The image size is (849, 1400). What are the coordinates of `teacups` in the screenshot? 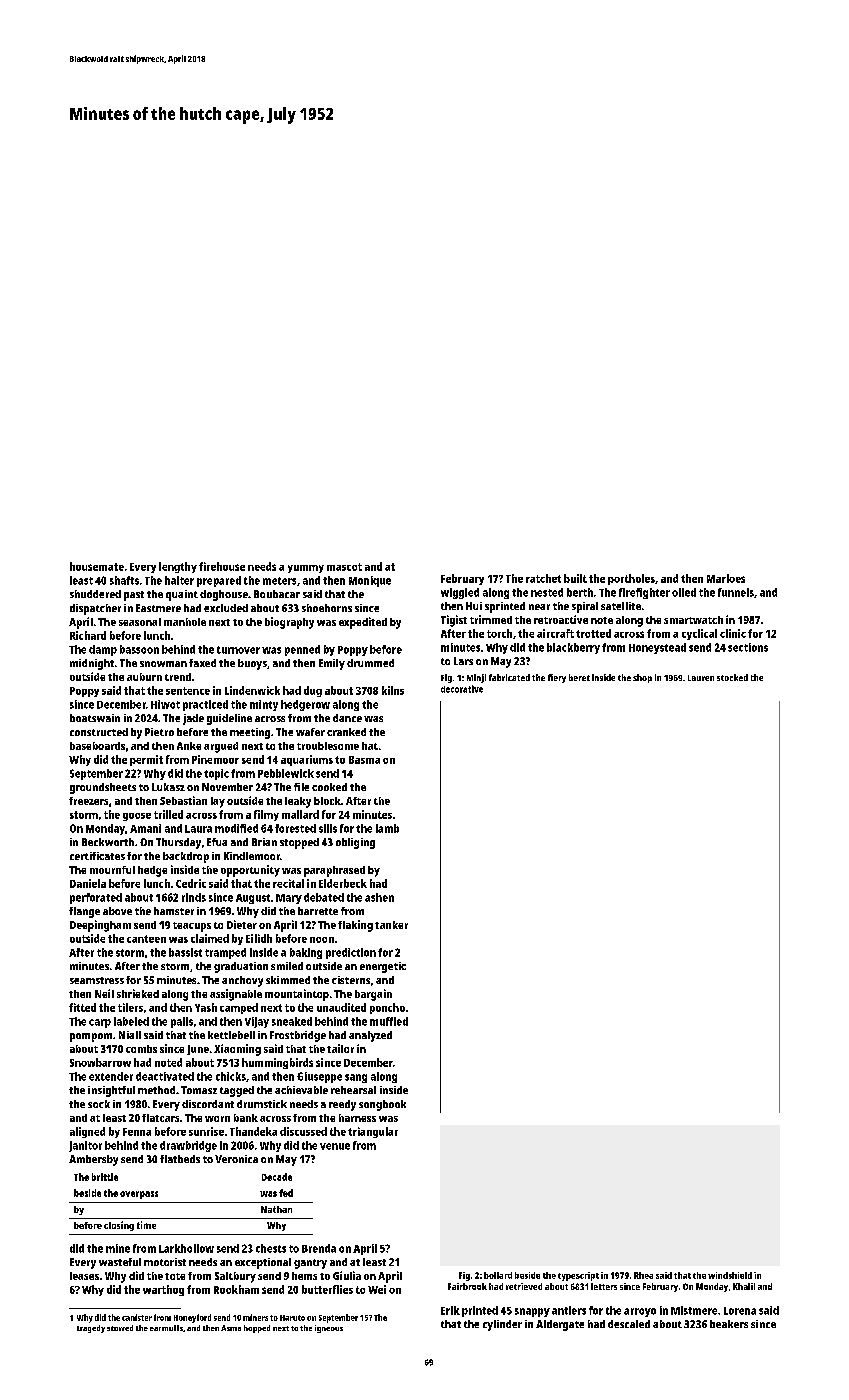 It's located at (192, 927).
